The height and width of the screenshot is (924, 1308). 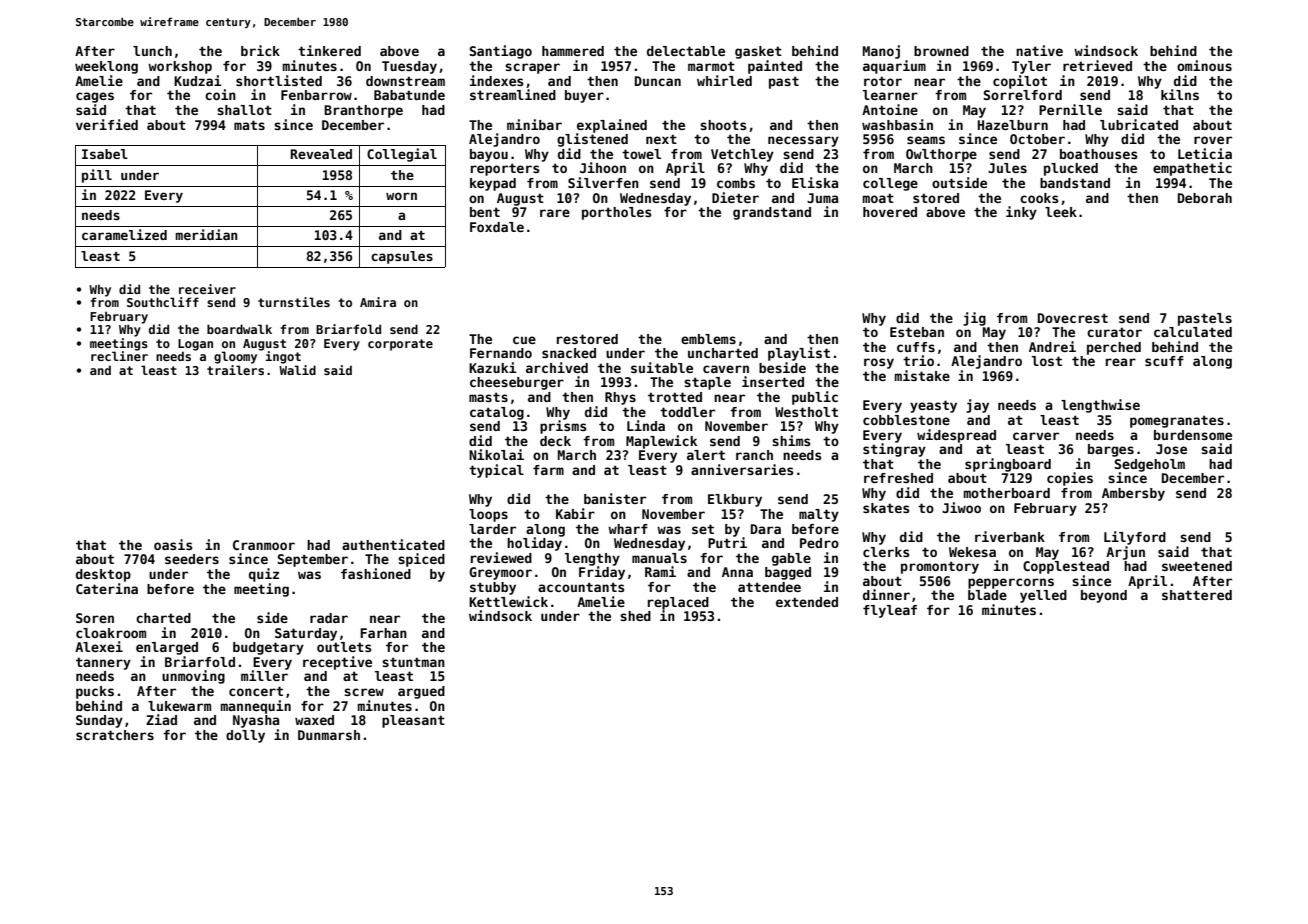 I want to click on Duncan, so click(x=658, y=81).
